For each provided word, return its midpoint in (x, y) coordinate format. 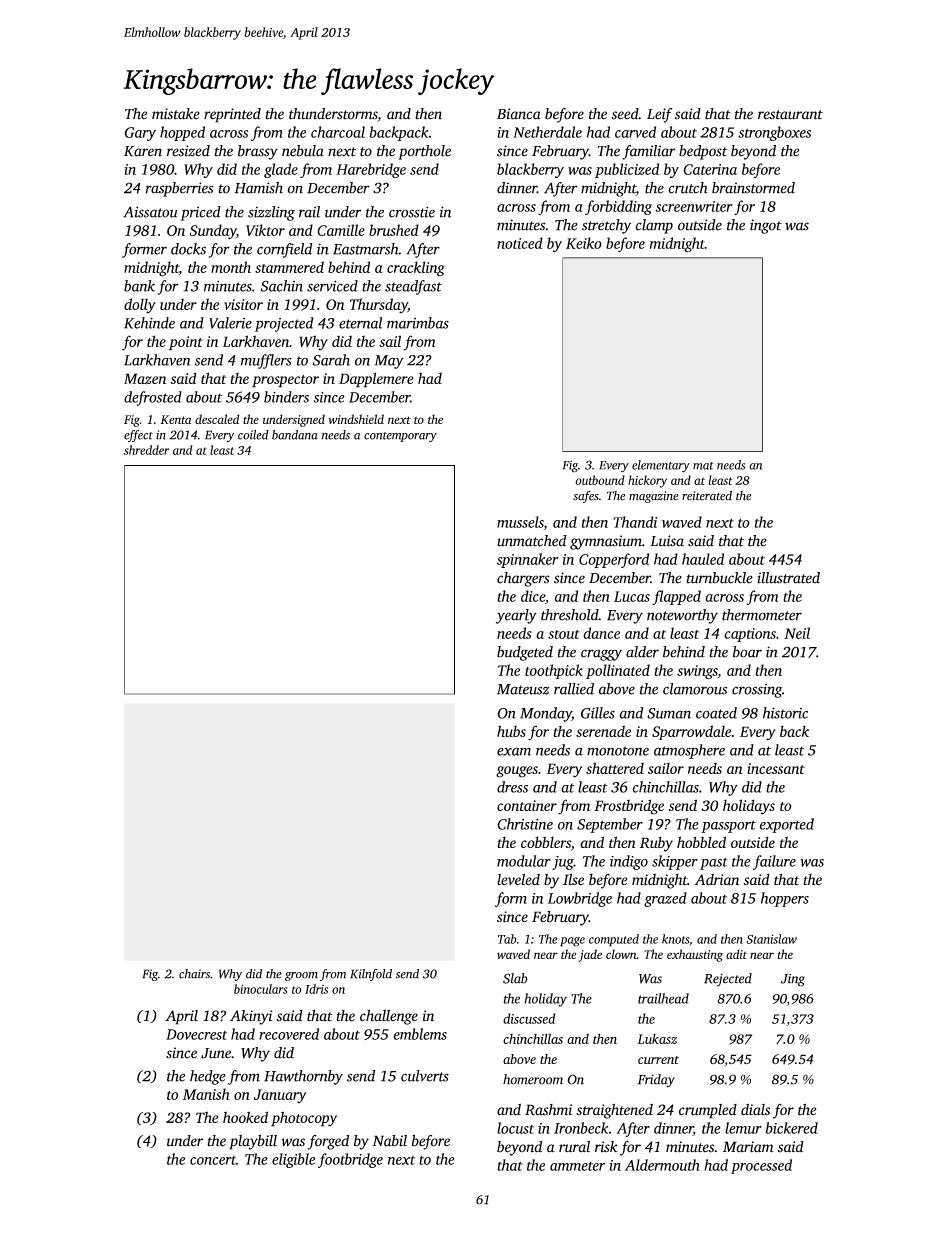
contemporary (400, 437)
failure (774, 862)
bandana (295, 435)
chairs (194, 974)
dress (512, 787)
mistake (176, 114)
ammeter (577, 1166)
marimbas (418, 323)
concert (213, 1160)
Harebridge (371, 170)
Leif (659, 115)
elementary (661, 466)
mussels (520, 523)
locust (515, 1128)
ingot (766, 226)
